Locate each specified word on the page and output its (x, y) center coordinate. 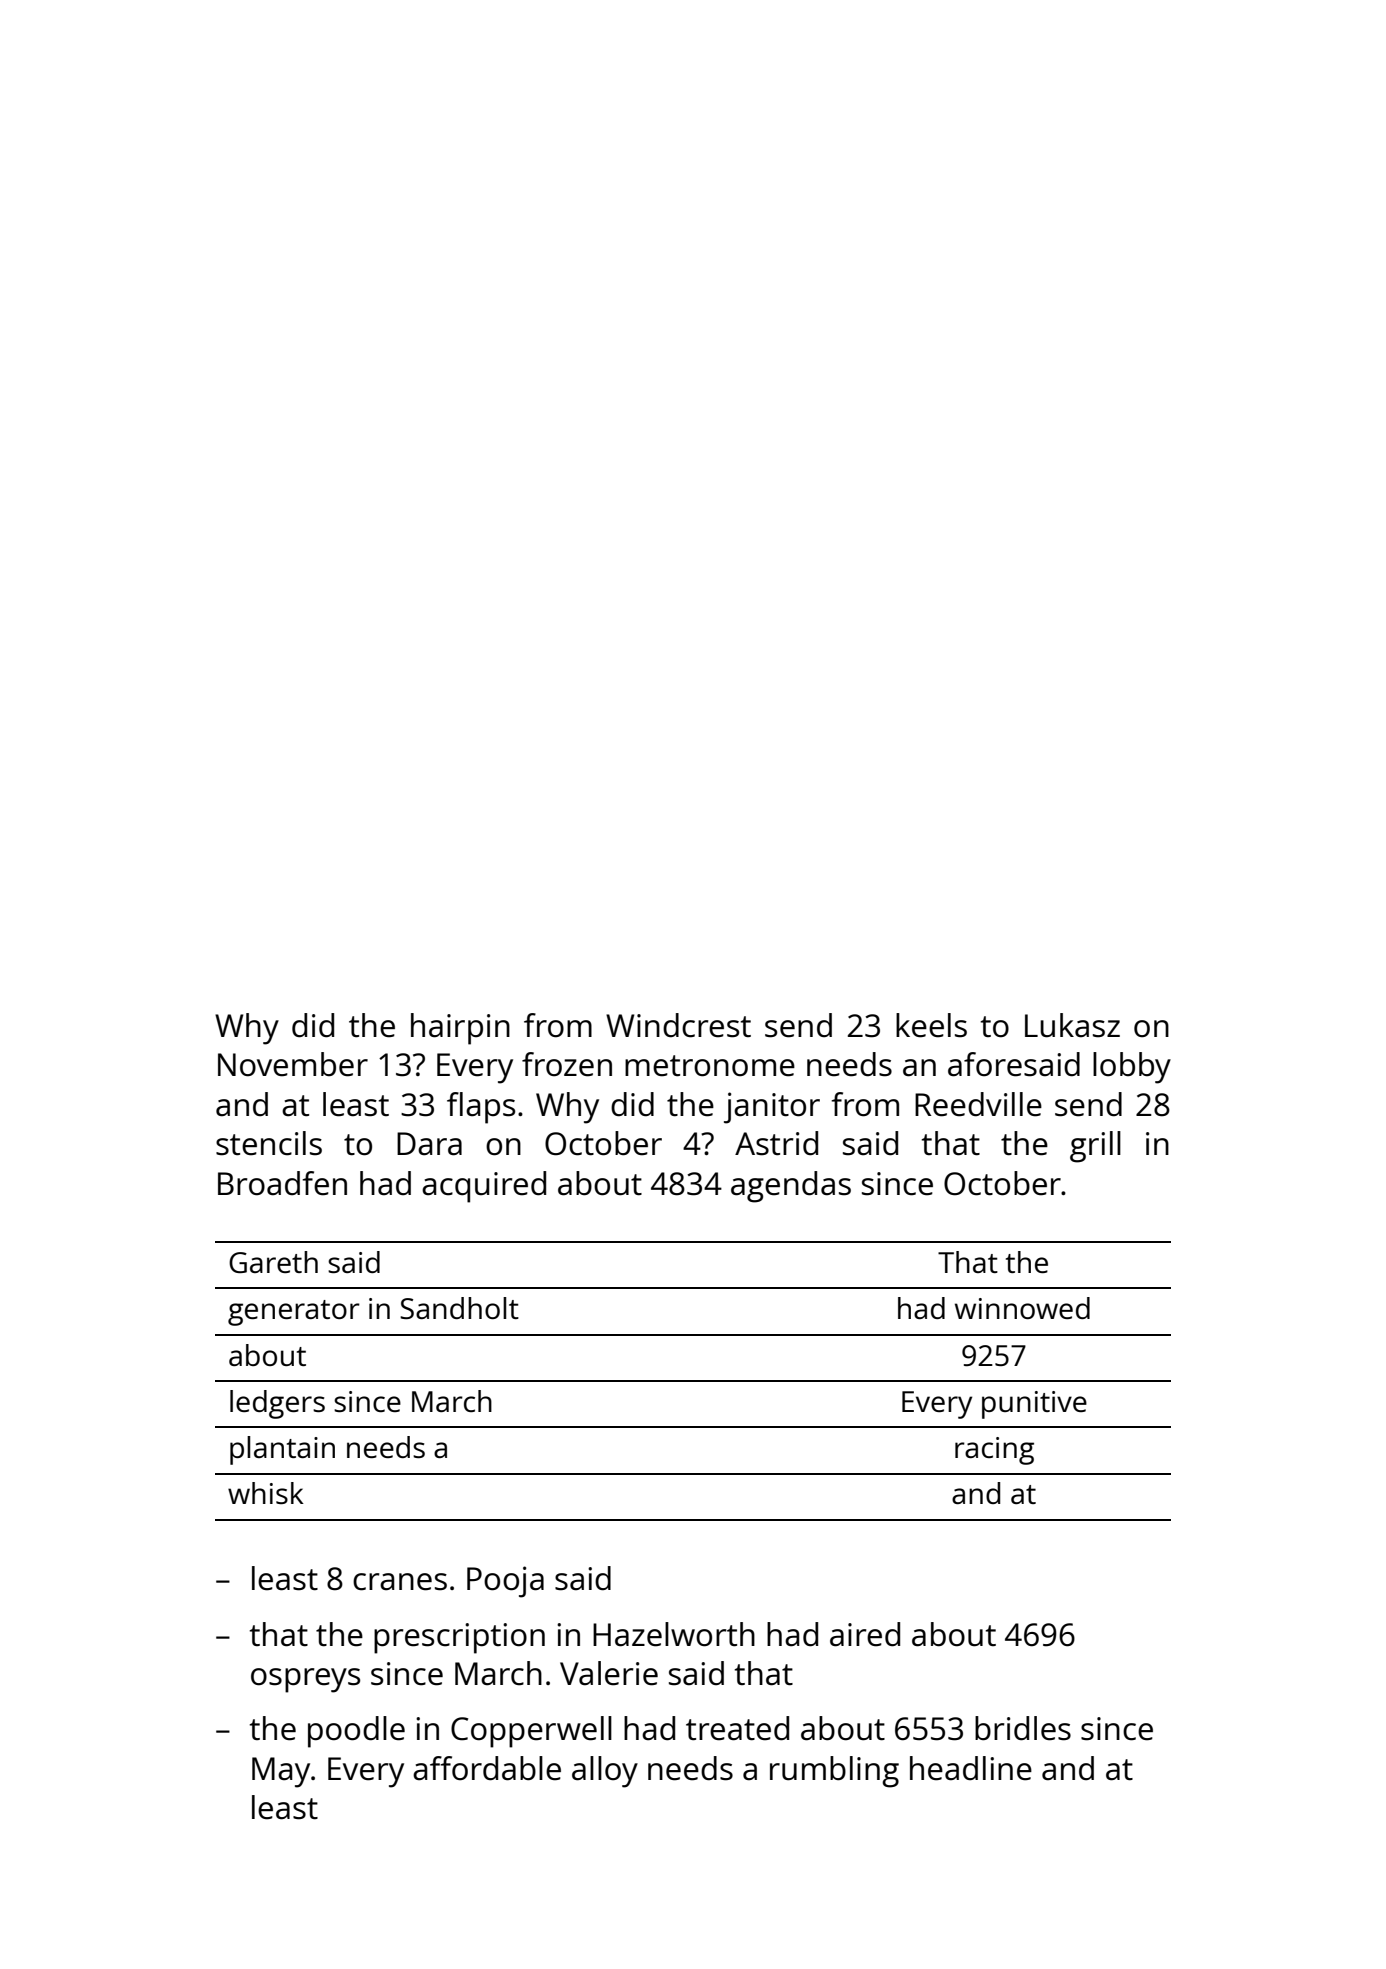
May (281, 1772)
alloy (605, 1772)
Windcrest (678, 1025)
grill (1095, 1147)
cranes (400, 1582)
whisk (266, 1493)
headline (971, 1768)
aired (865, 1634)
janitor (772, 1108)
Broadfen (282, 1183)
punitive (1034, 1405)
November (293, 1064)
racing (994, 1451)
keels (931, 1025)
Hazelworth (674, 1634)
